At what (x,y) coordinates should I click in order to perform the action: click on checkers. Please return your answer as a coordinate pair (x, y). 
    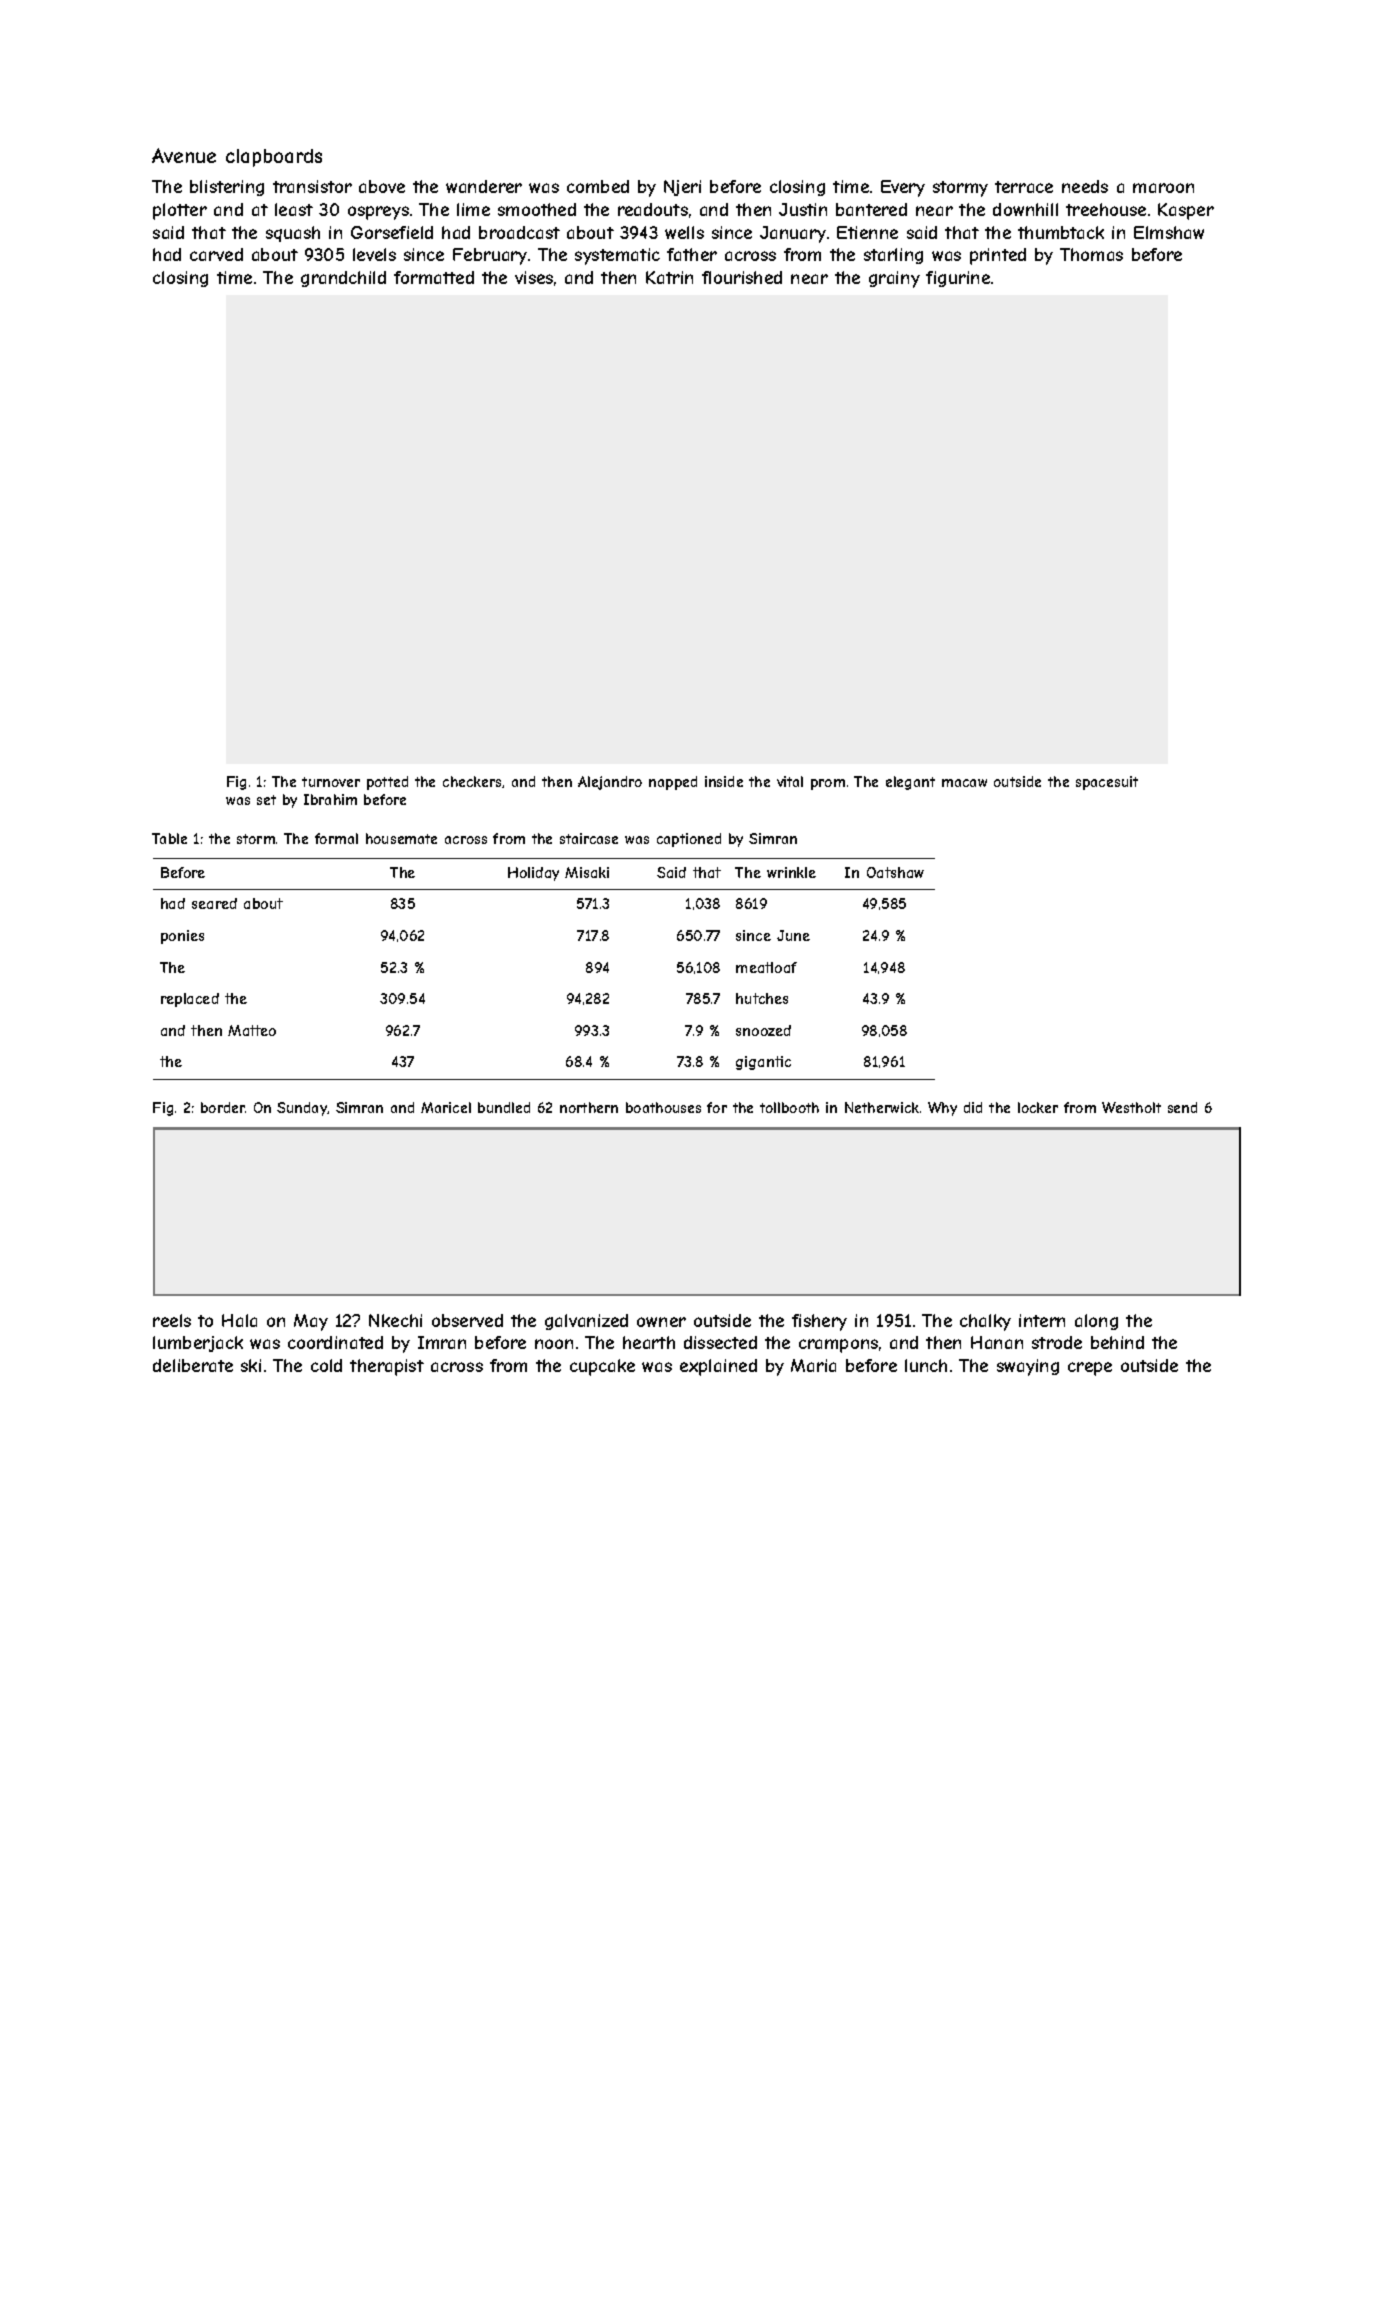
    Looking at the image, I should click on (473, 782).
